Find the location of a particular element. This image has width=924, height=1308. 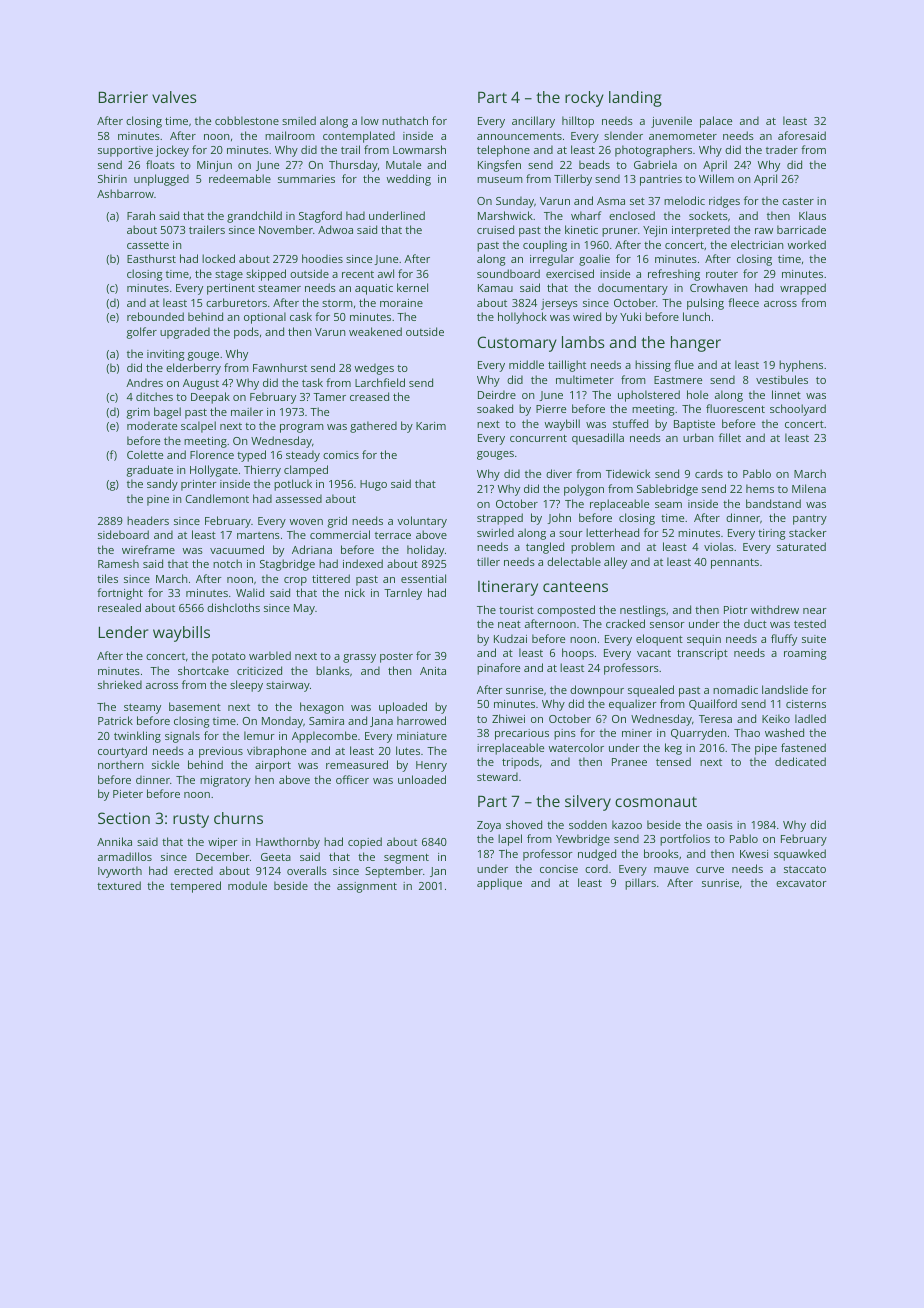

Yewbridge is located at coordinates (583, 840).
